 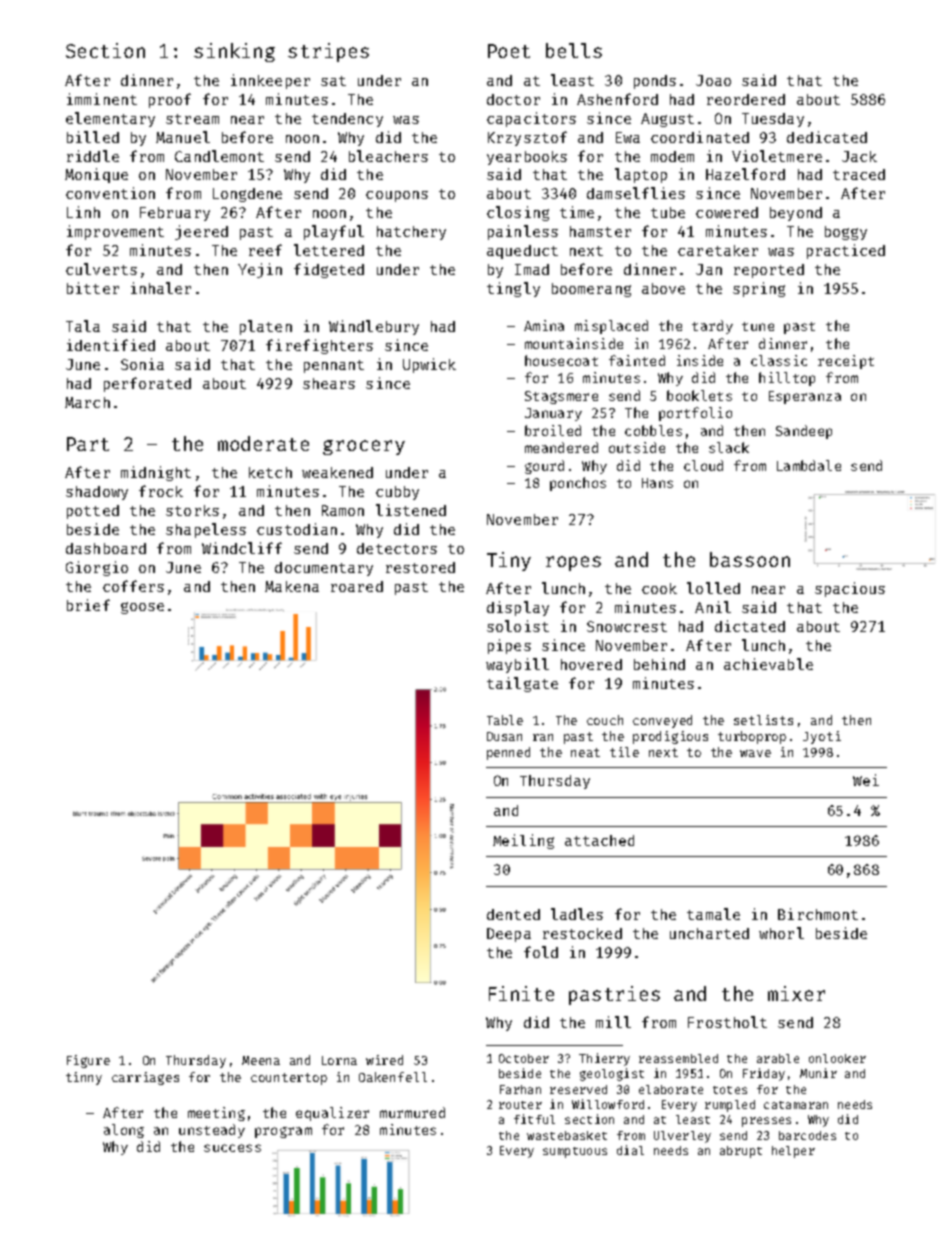 What do you see at coordinates (809, 465) in the page?
I see `Lambdale` at bounding box center [809, 465].
